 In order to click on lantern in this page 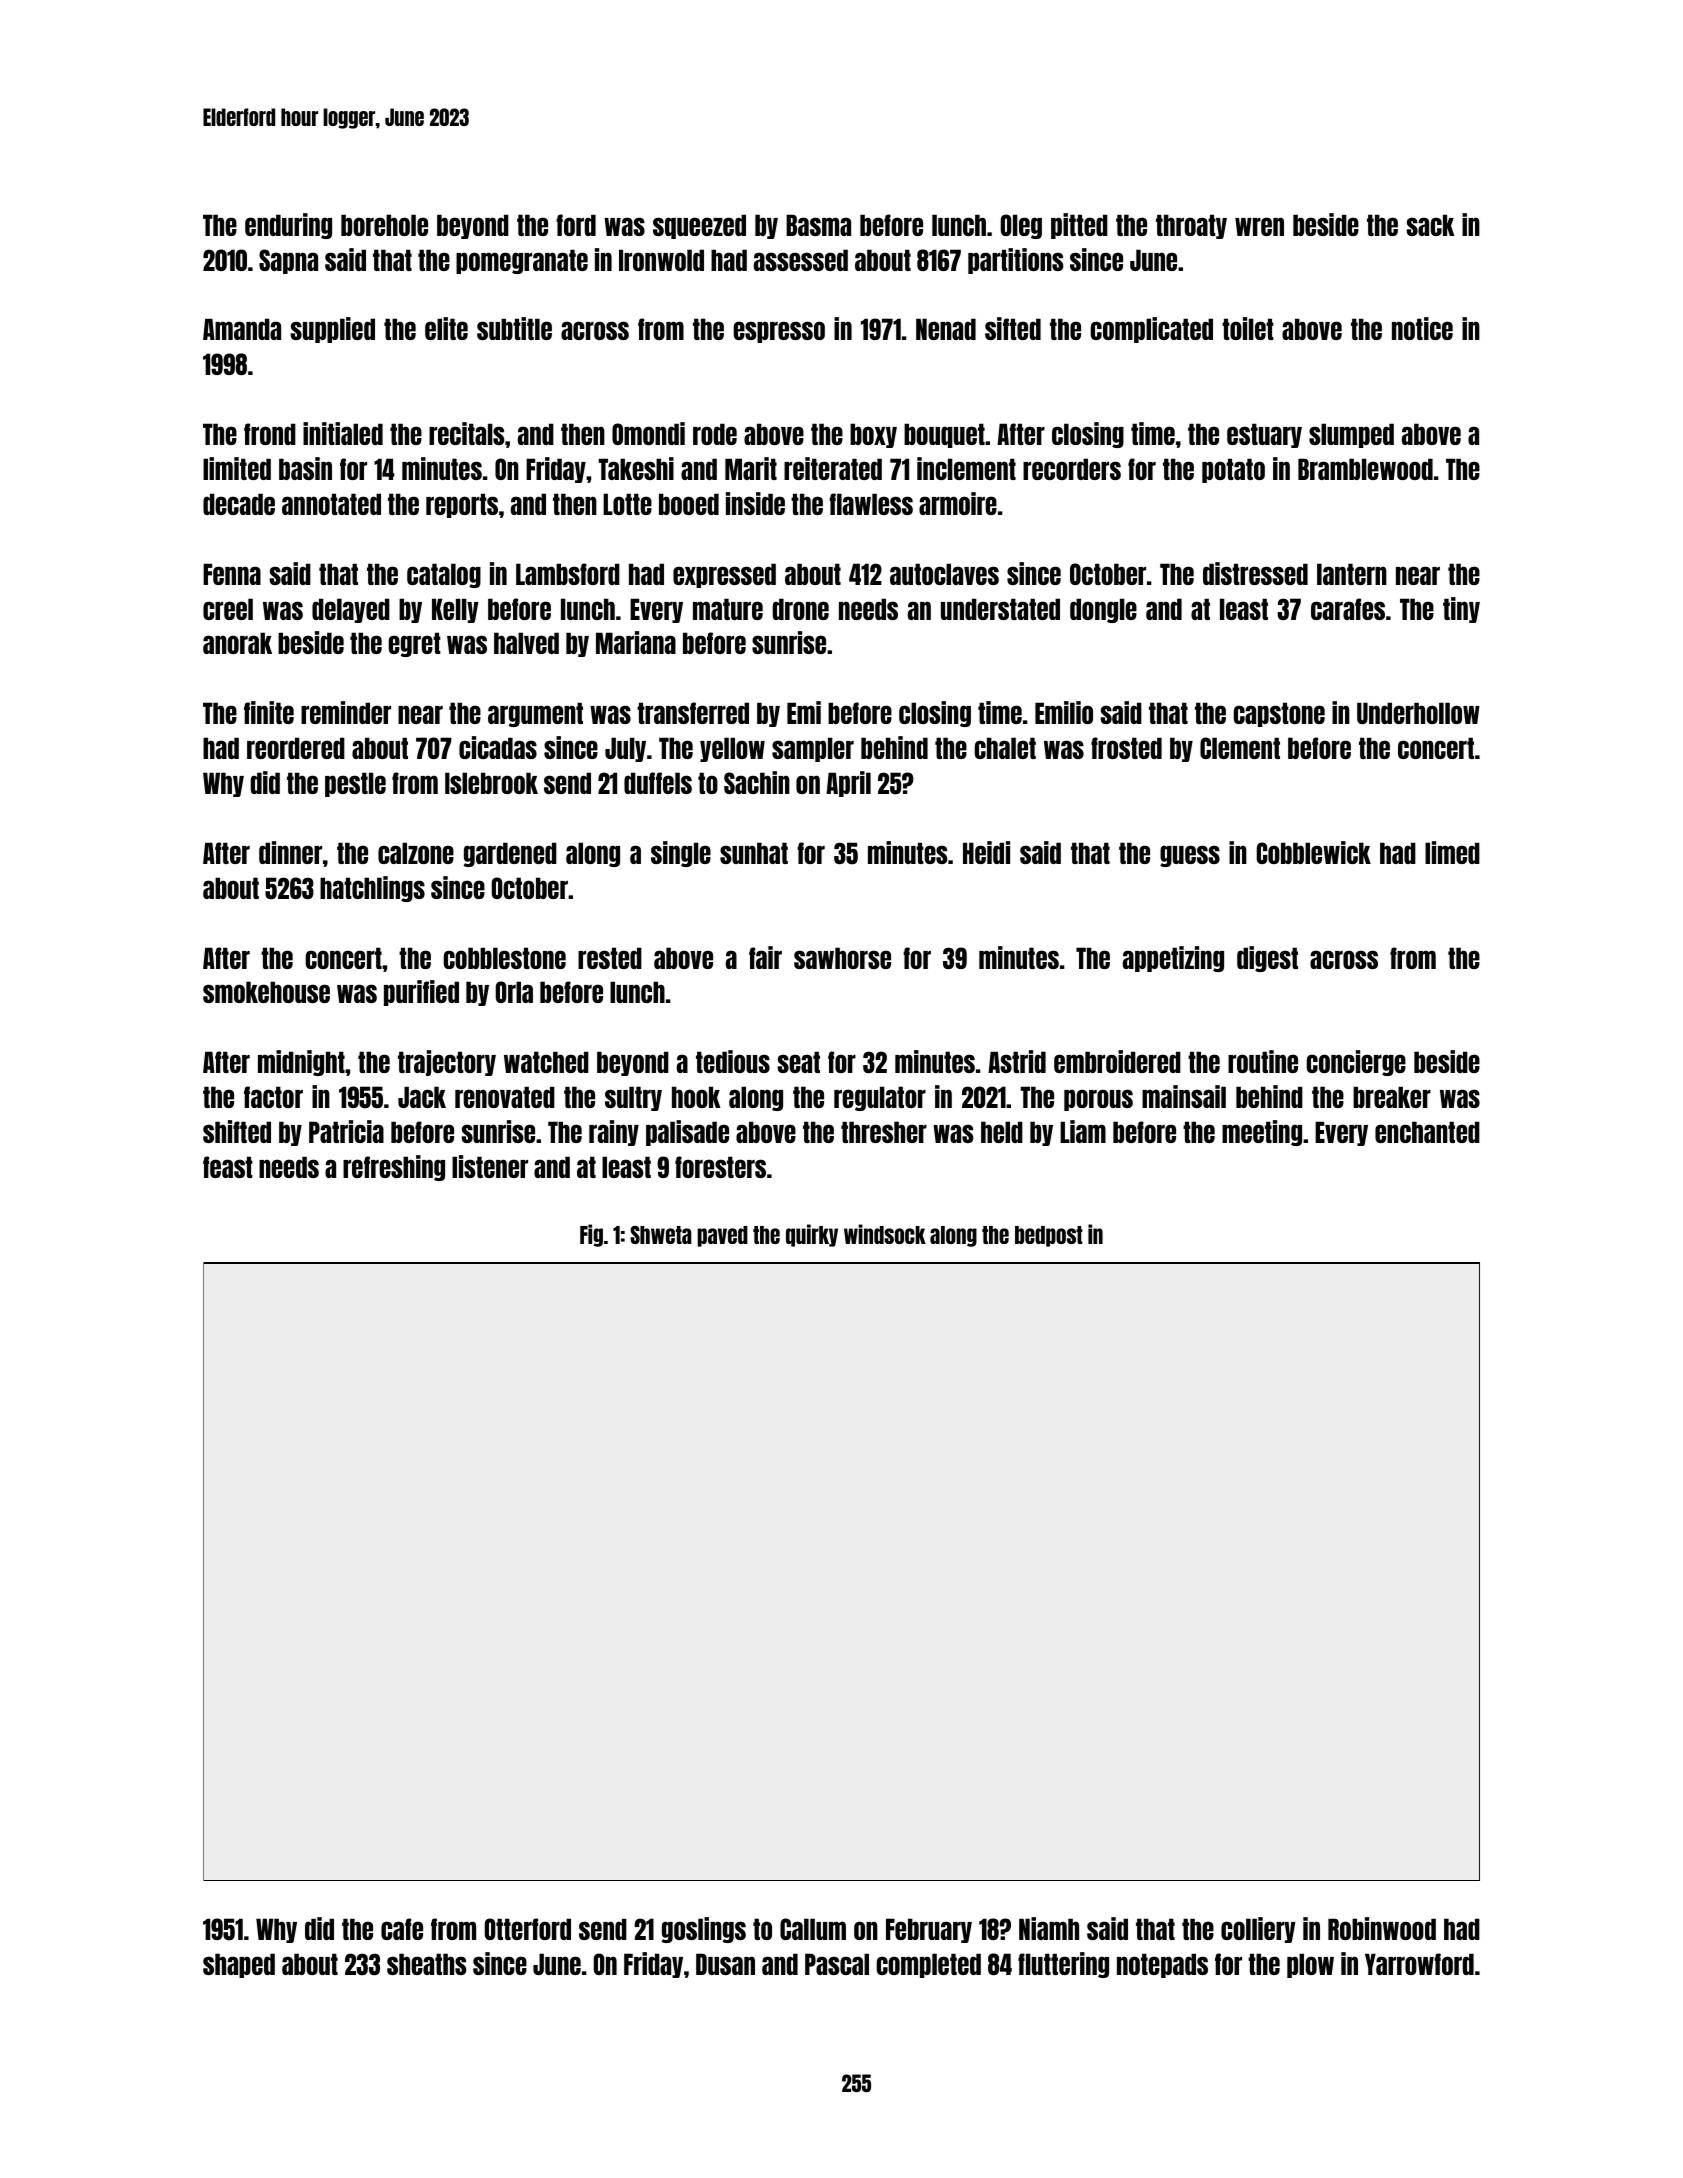, I will do `click(1352, 574)`.
